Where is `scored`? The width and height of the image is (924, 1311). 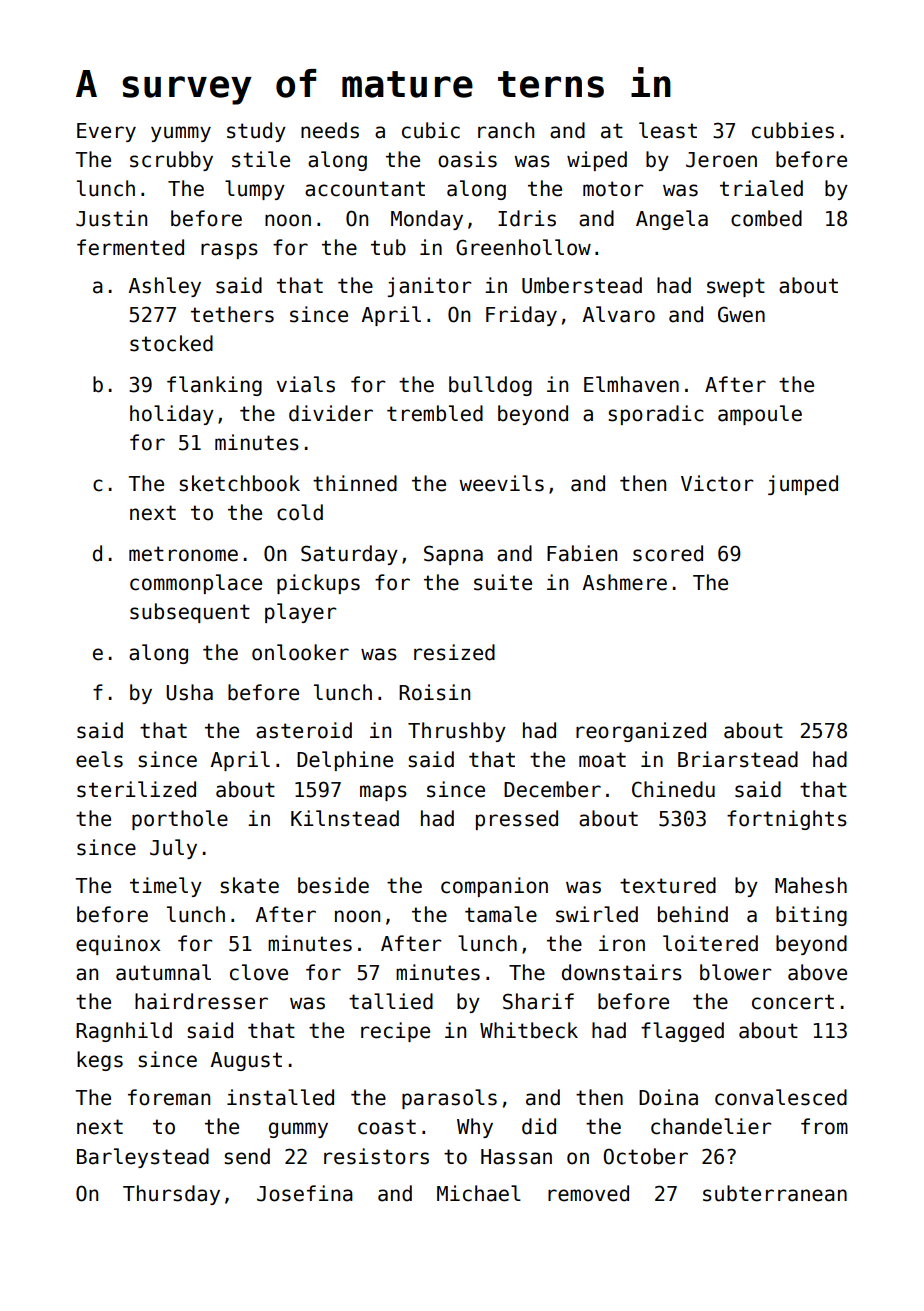
scored is located at coordinates (668, 553).
